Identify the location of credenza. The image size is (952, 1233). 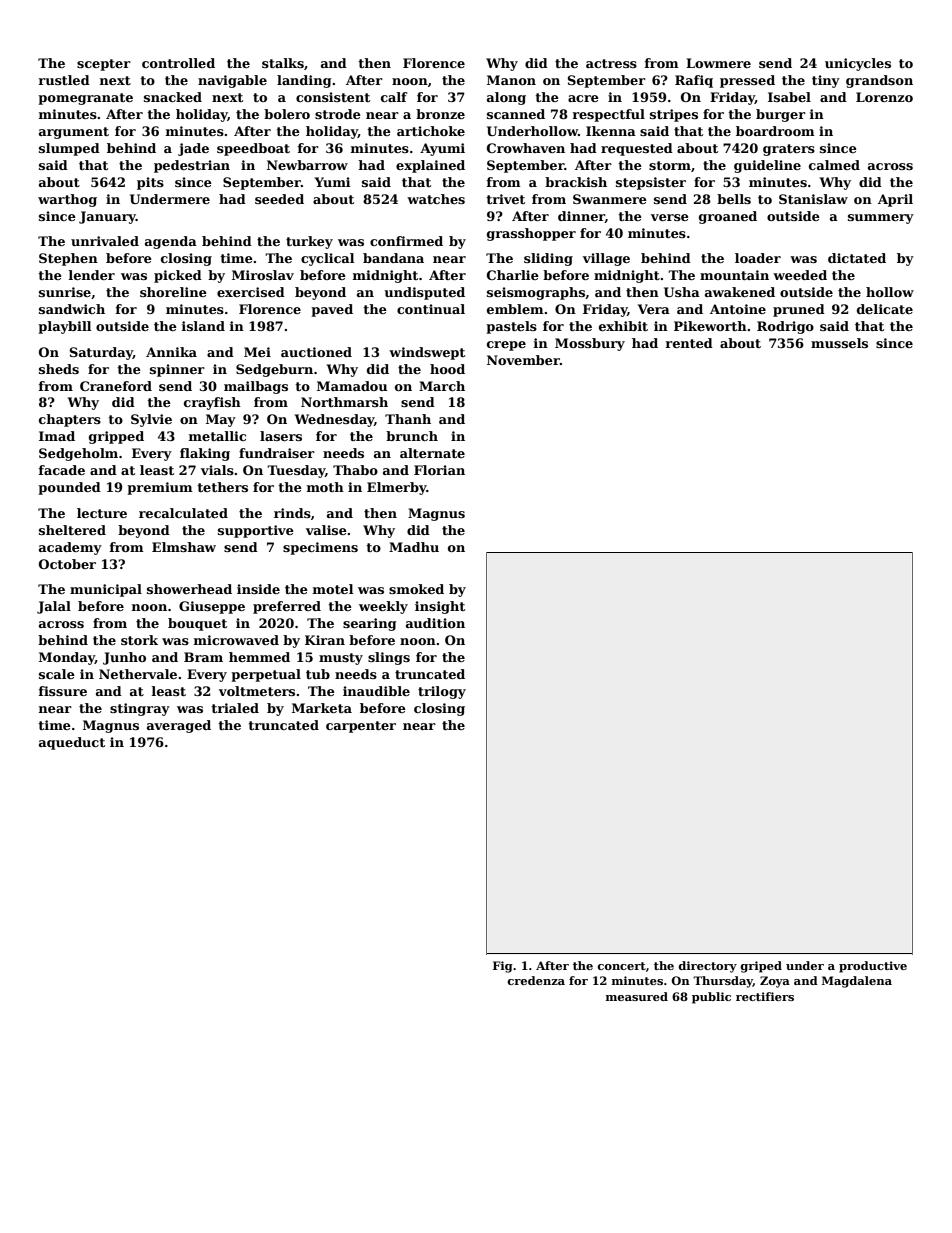
(536, 980).
